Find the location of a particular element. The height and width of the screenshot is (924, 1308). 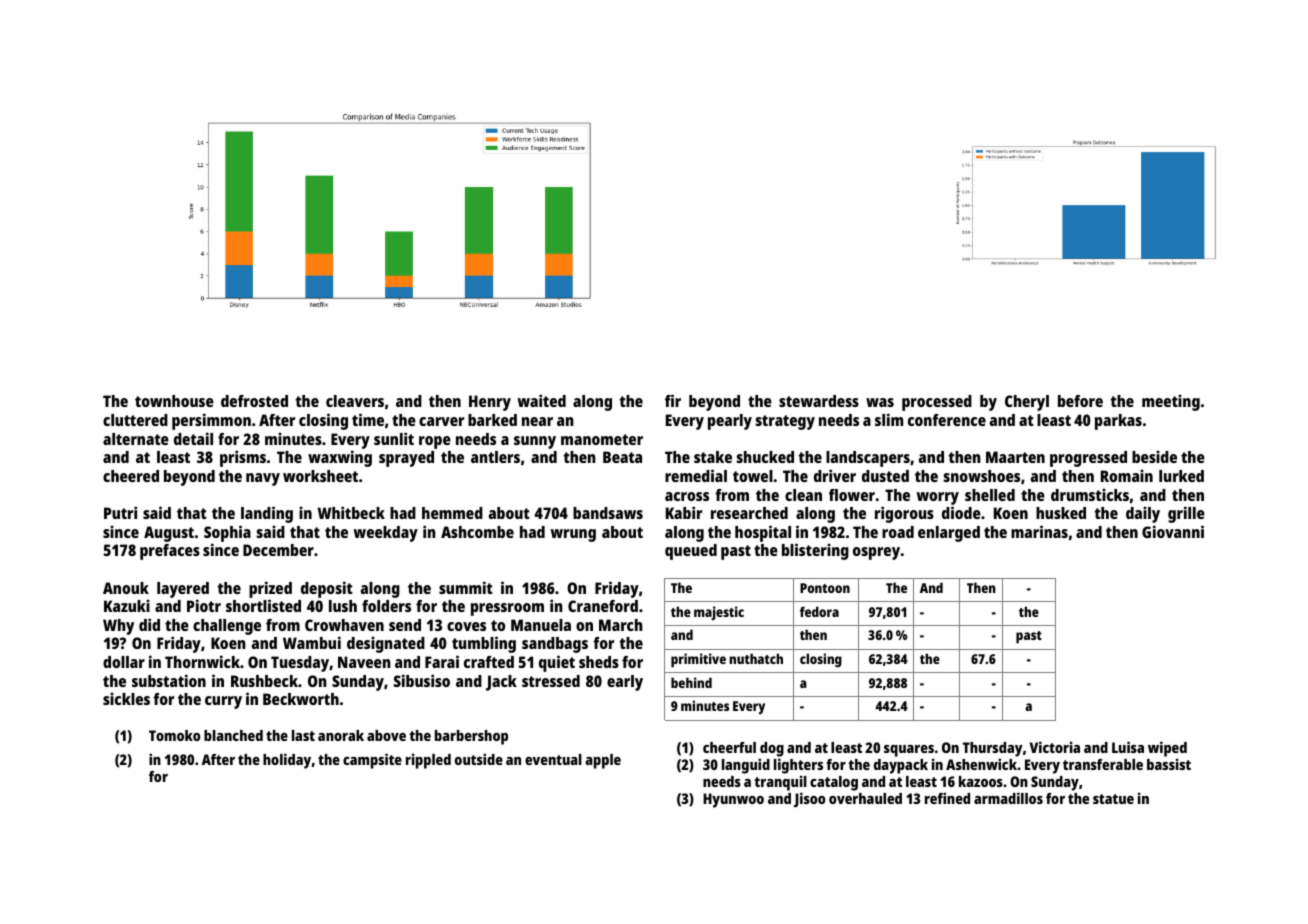

waited is located at coordinates (542, 400).
